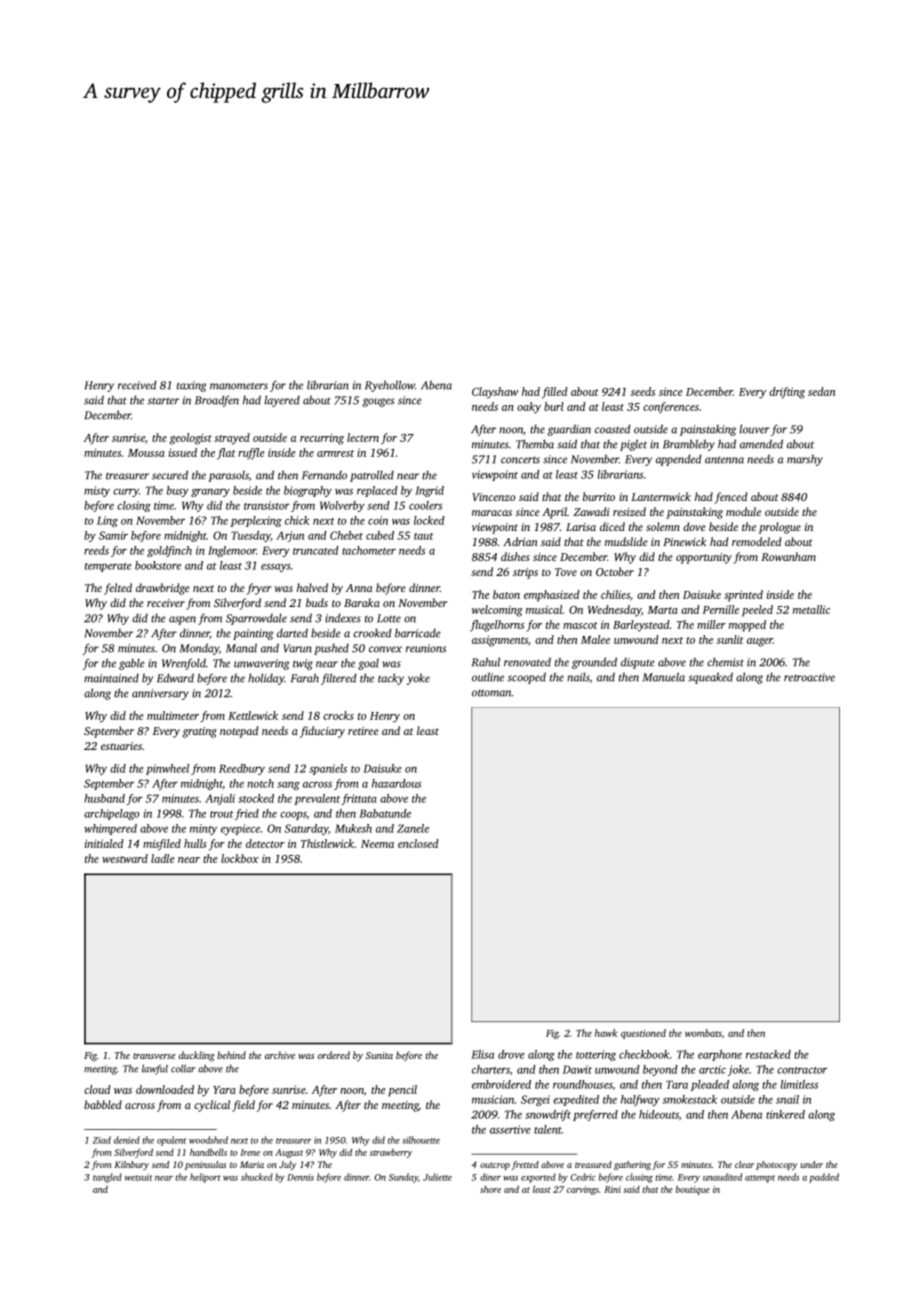 Image resolution: width=924 pixels, height=1308 pixels. I want to click on westward, so click(125, 858).
